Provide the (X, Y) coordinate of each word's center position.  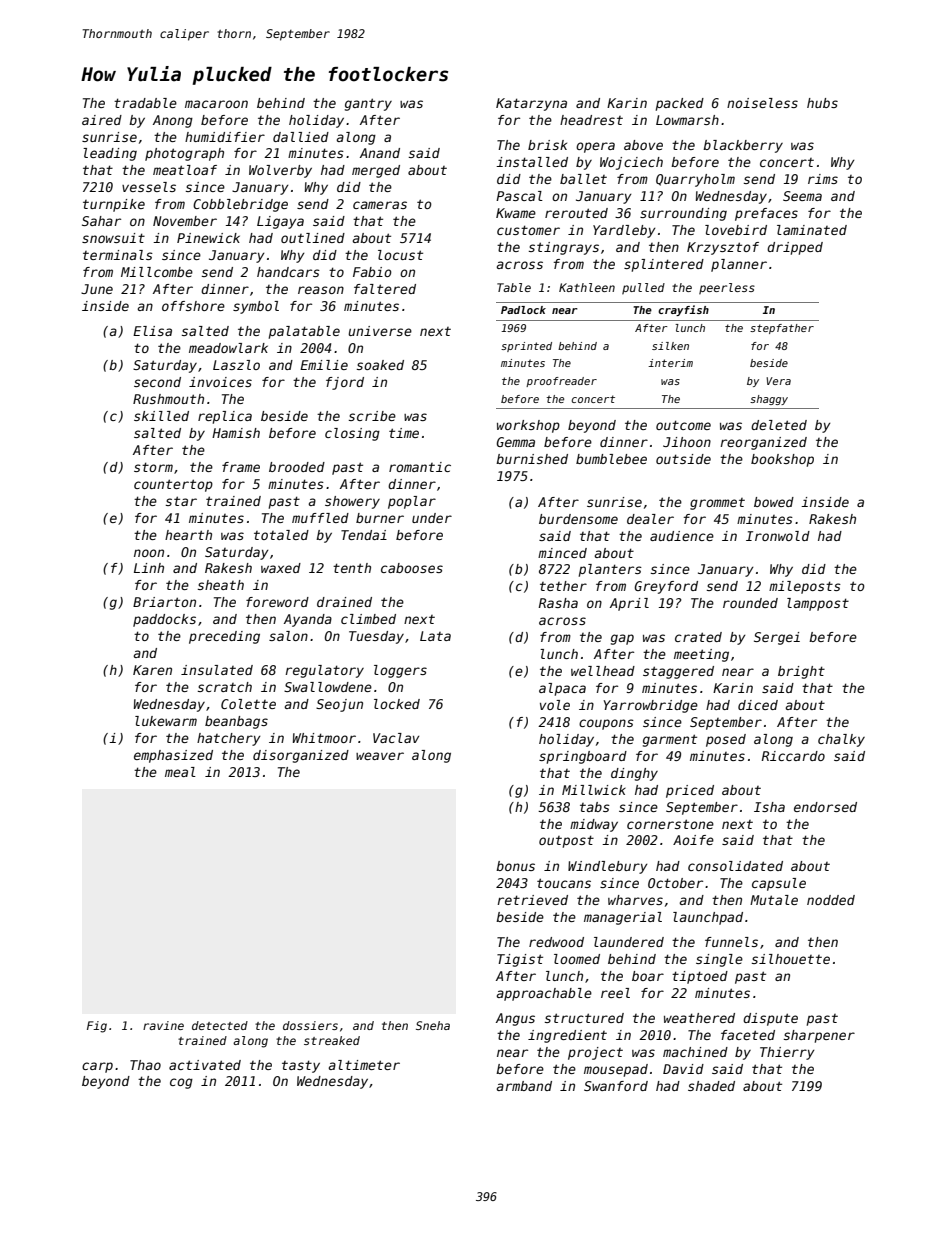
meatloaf (185, 170)
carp (97, 1067)
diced (758, 705)
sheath (221, 585)
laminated (812, 230)
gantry (368, 104)
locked (397, 704)
